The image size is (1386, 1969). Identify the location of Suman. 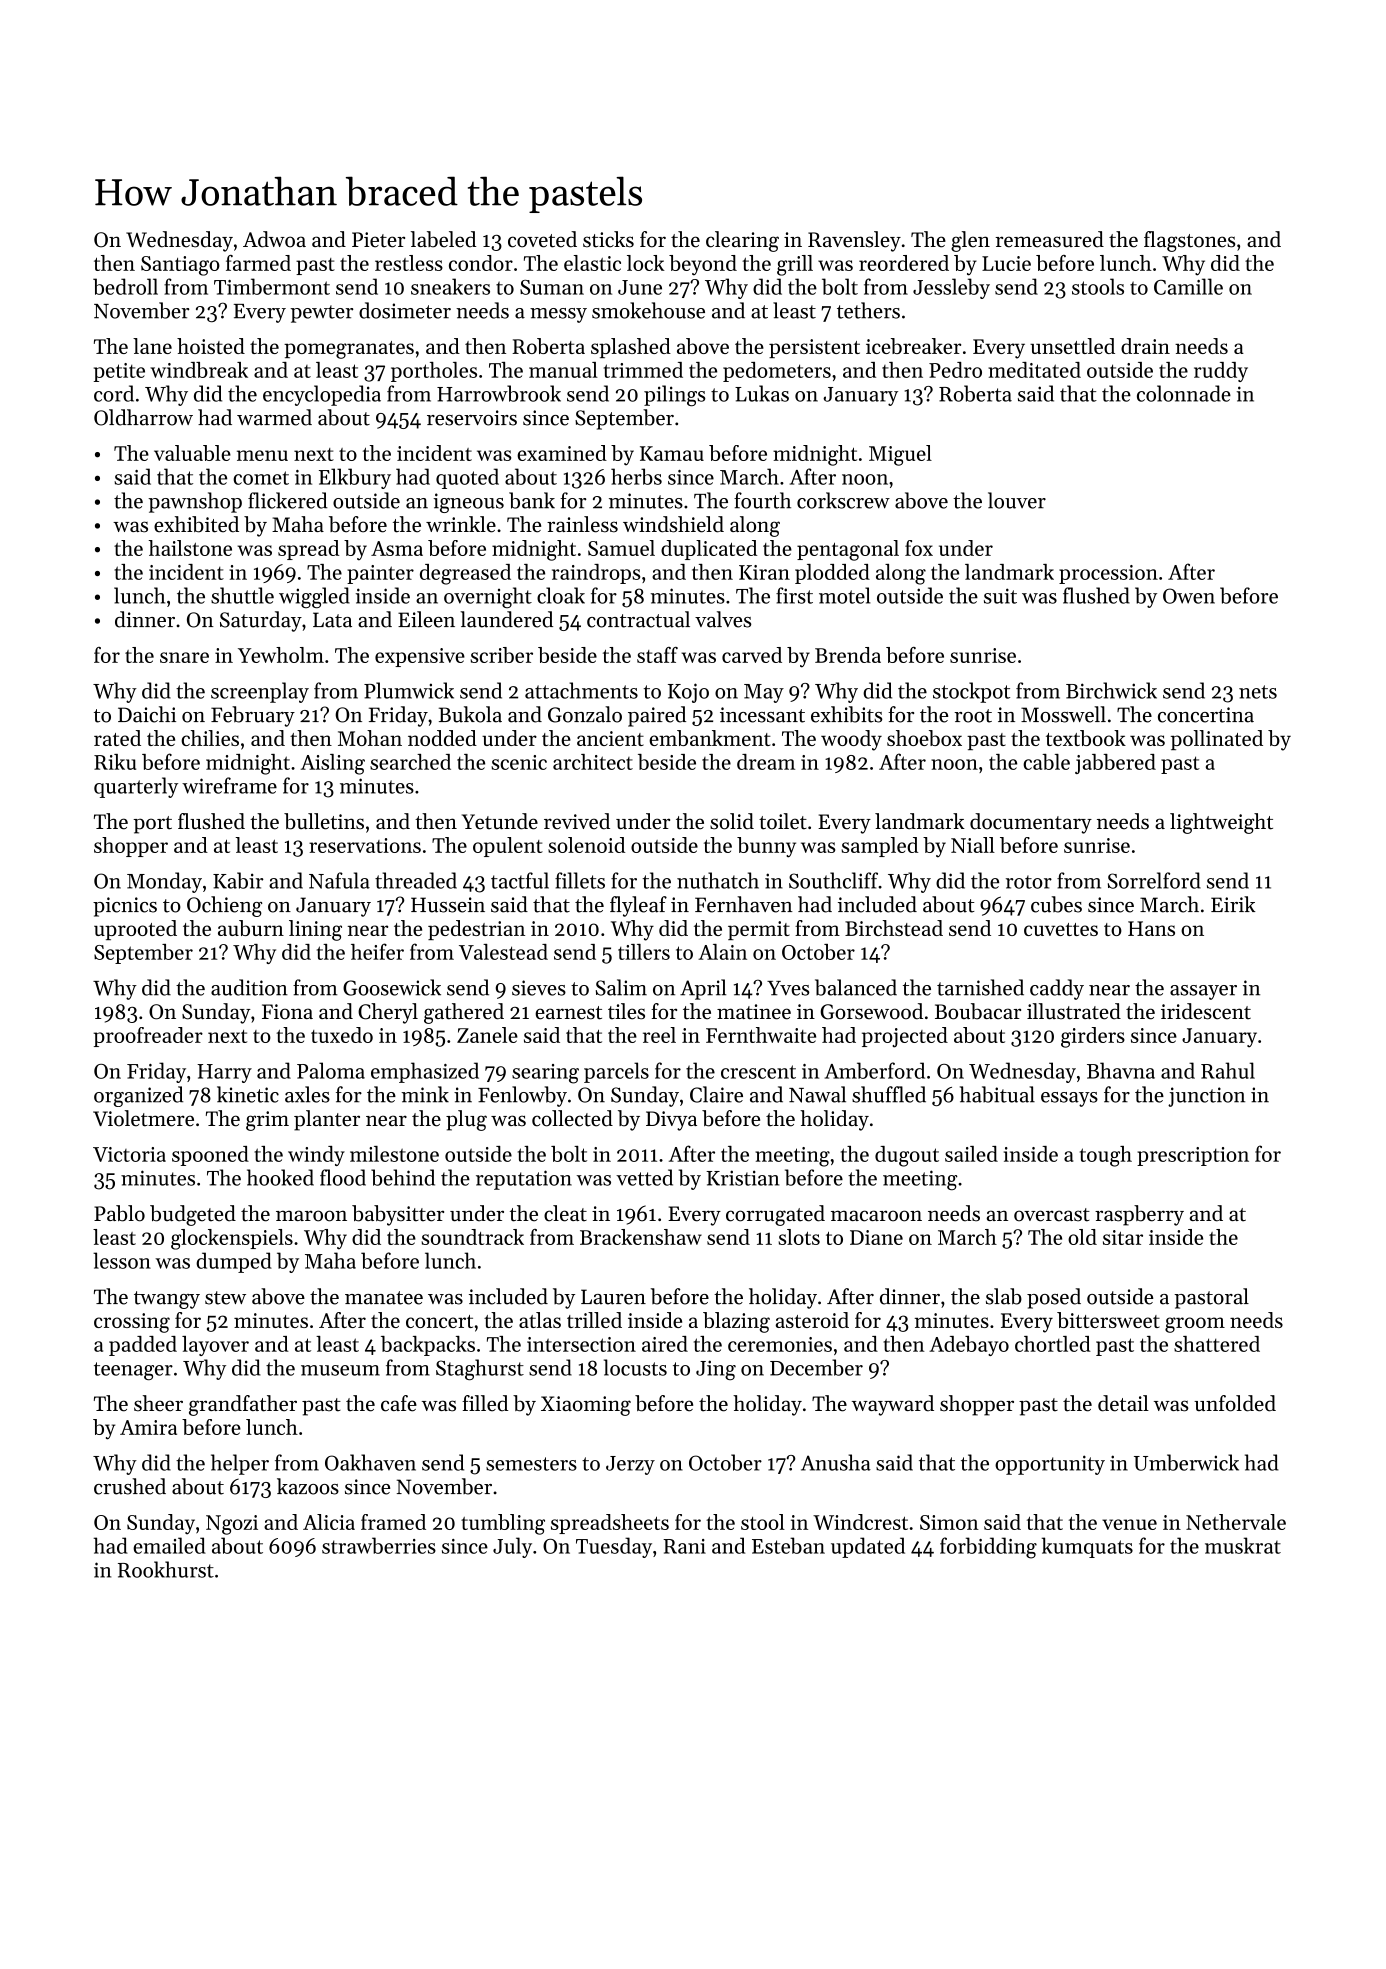
(552, 287).
